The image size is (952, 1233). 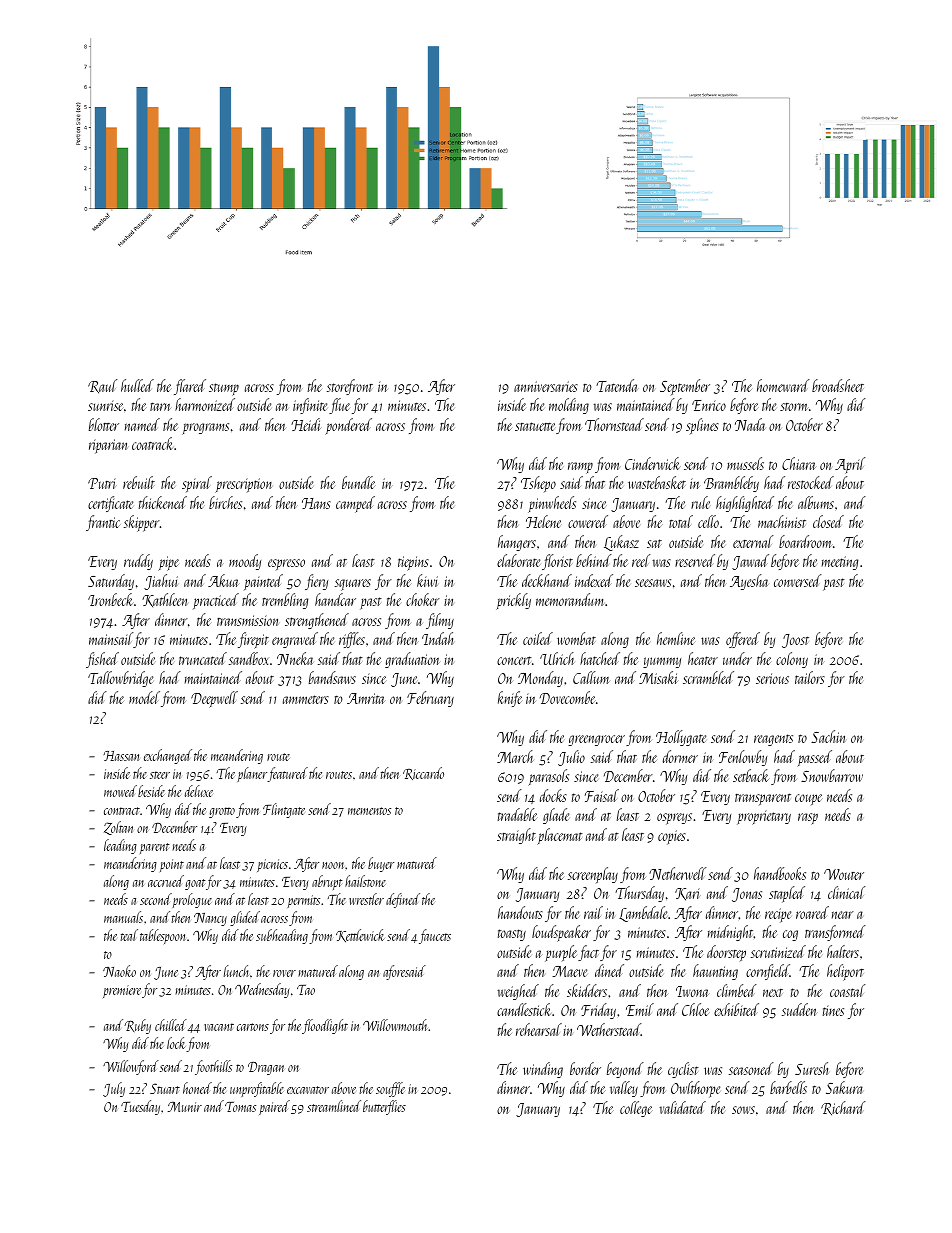 I want to click on anniversaries, so click(x=546, y=386).
